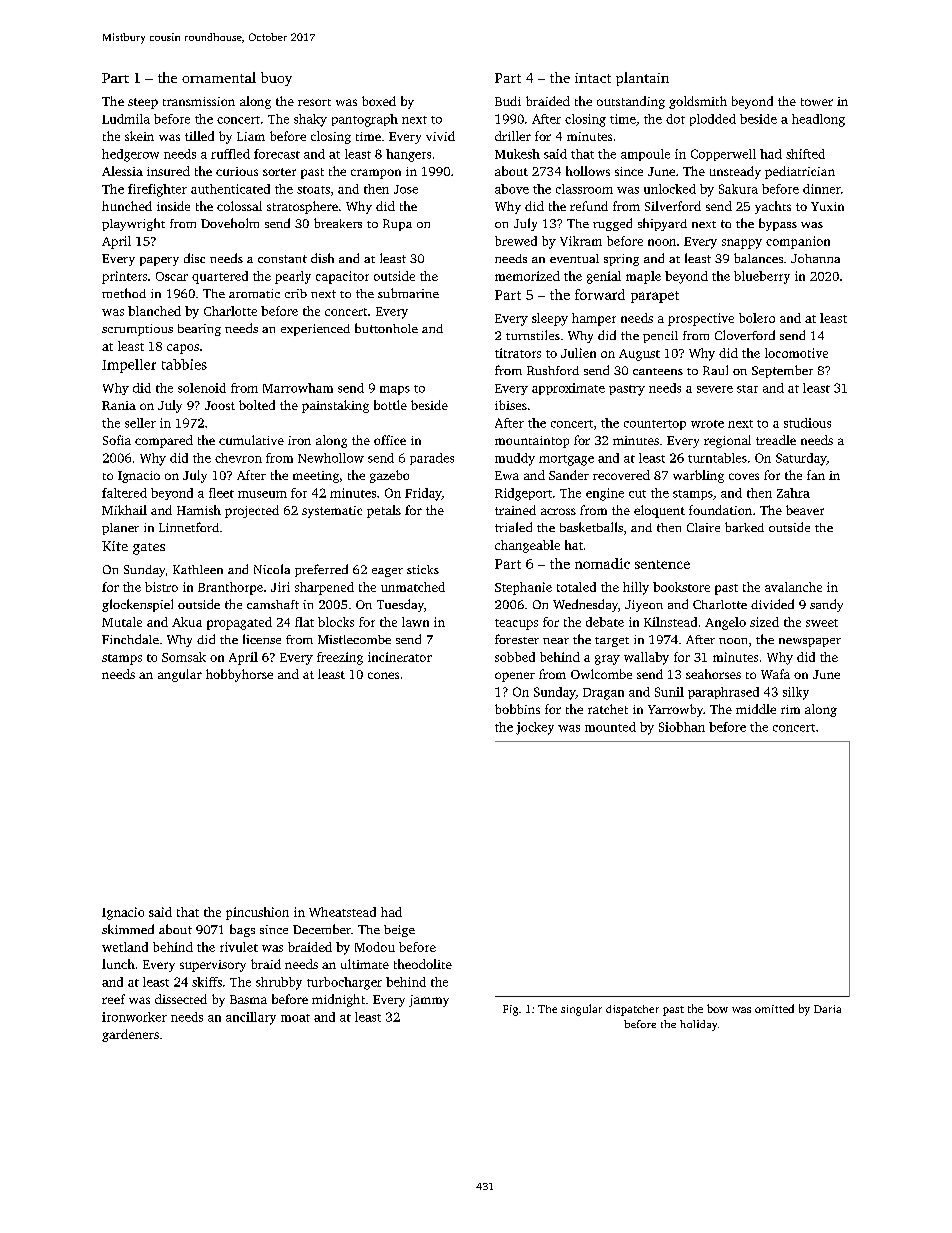 This screenshot has height=1233, width=952. What do you see at coordinates (523, 588) in the screenshot?
I see `Stephanie` at bounding box center [523, 588].
